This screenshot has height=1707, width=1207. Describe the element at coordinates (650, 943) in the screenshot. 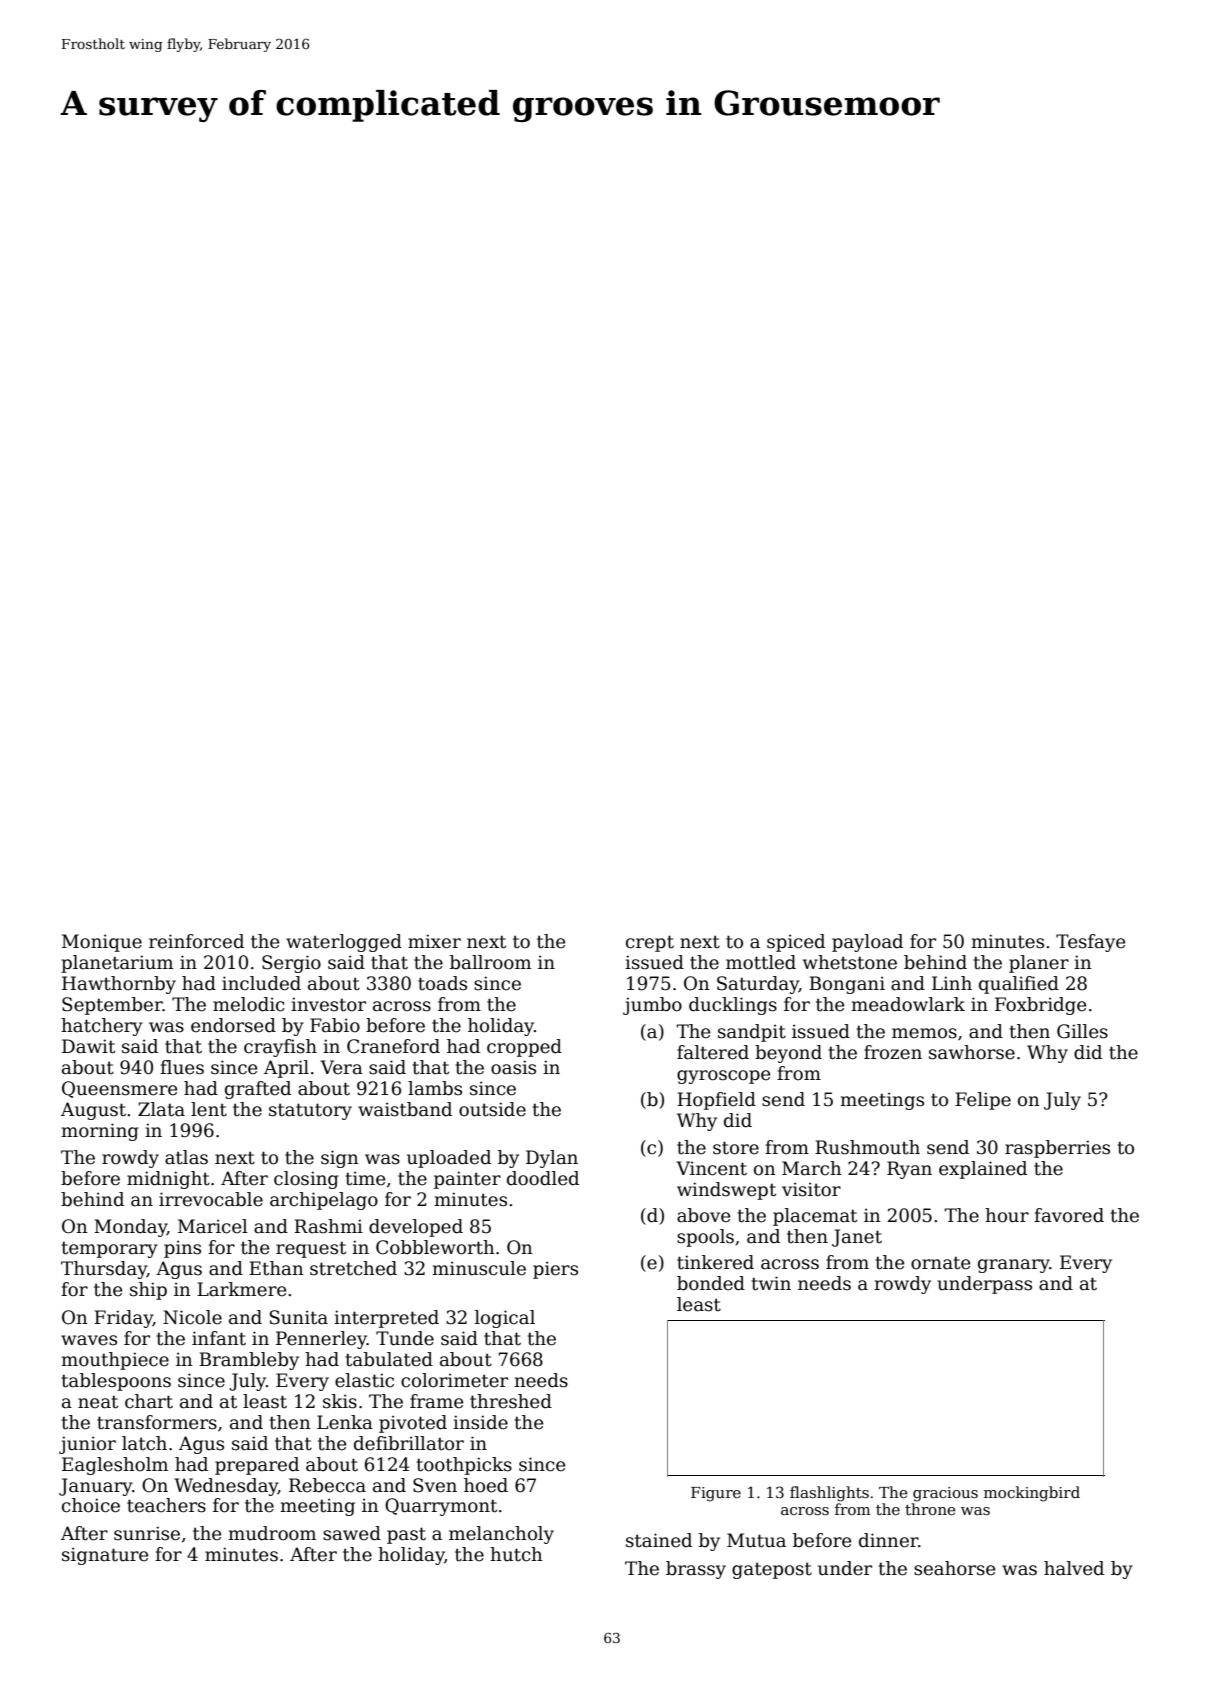

I see `crept` at that location.
